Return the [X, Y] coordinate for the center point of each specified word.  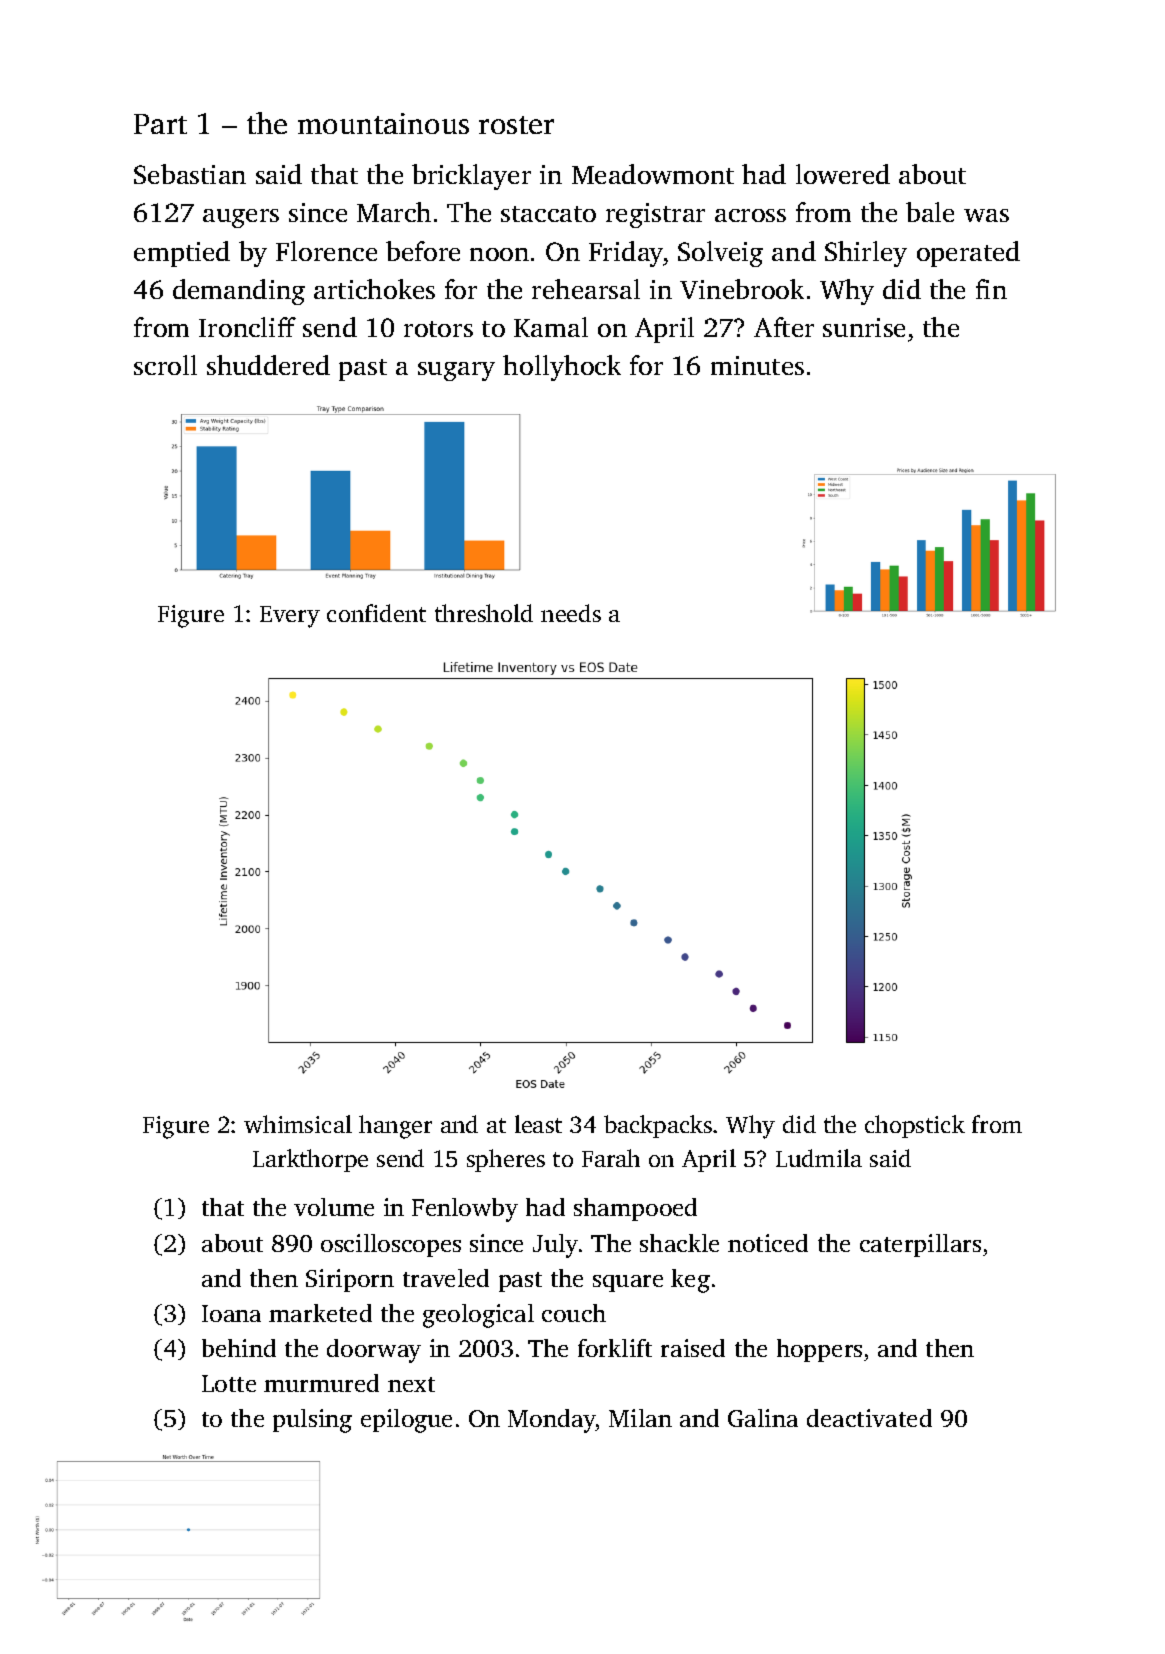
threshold [484, 613]
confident [376, 613]
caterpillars [920, 1245]
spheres [506, 1160]
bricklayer [471, 177]
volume [334, 1207]
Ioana [231, 1313]
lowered [843, 174]
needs [571, 613]
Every [290, 617]
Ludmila [819, 1158]
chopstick [915, 1126]
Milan [640, 1418]
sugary [456, 371]
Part [160, 124]
